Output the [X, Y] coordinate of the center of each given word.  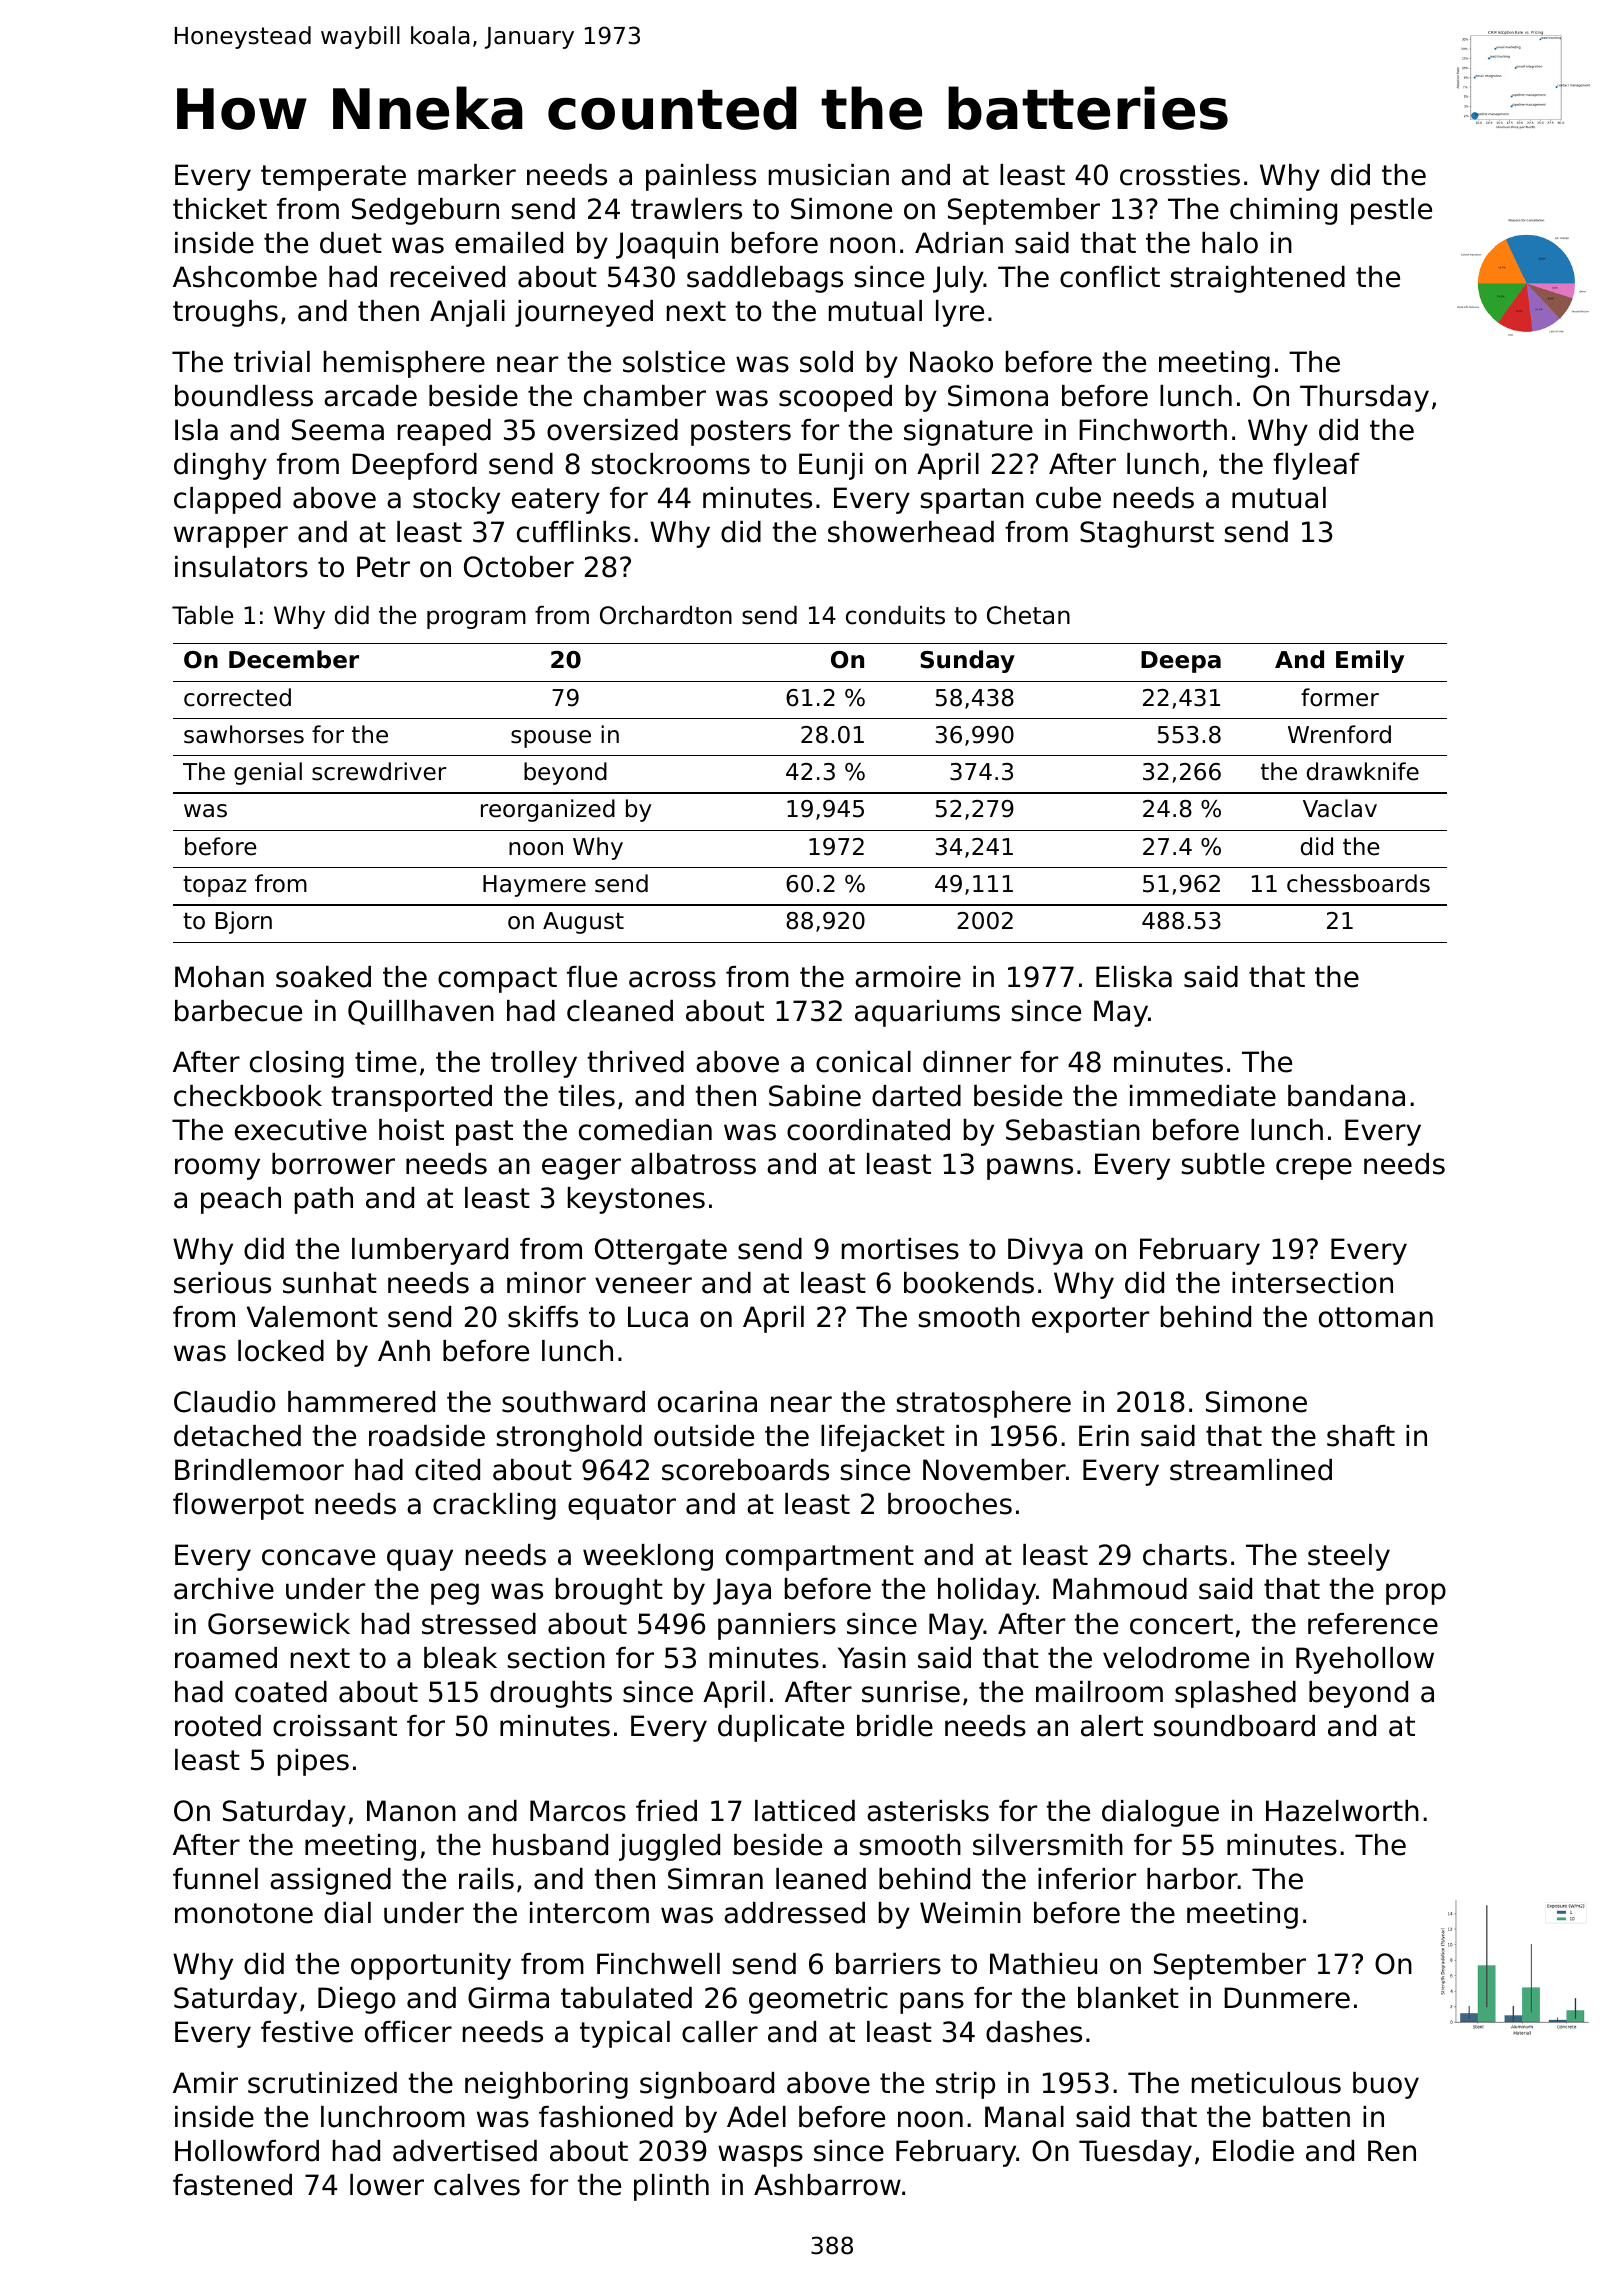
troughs [225, 313]
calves [477, 2185]
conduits [895, 615]
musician [829, 175]
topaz [214, 886]
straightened [1258, 279]
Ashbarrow [827, 2185]
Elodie [1253, 2151]
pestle [1391, 211]
